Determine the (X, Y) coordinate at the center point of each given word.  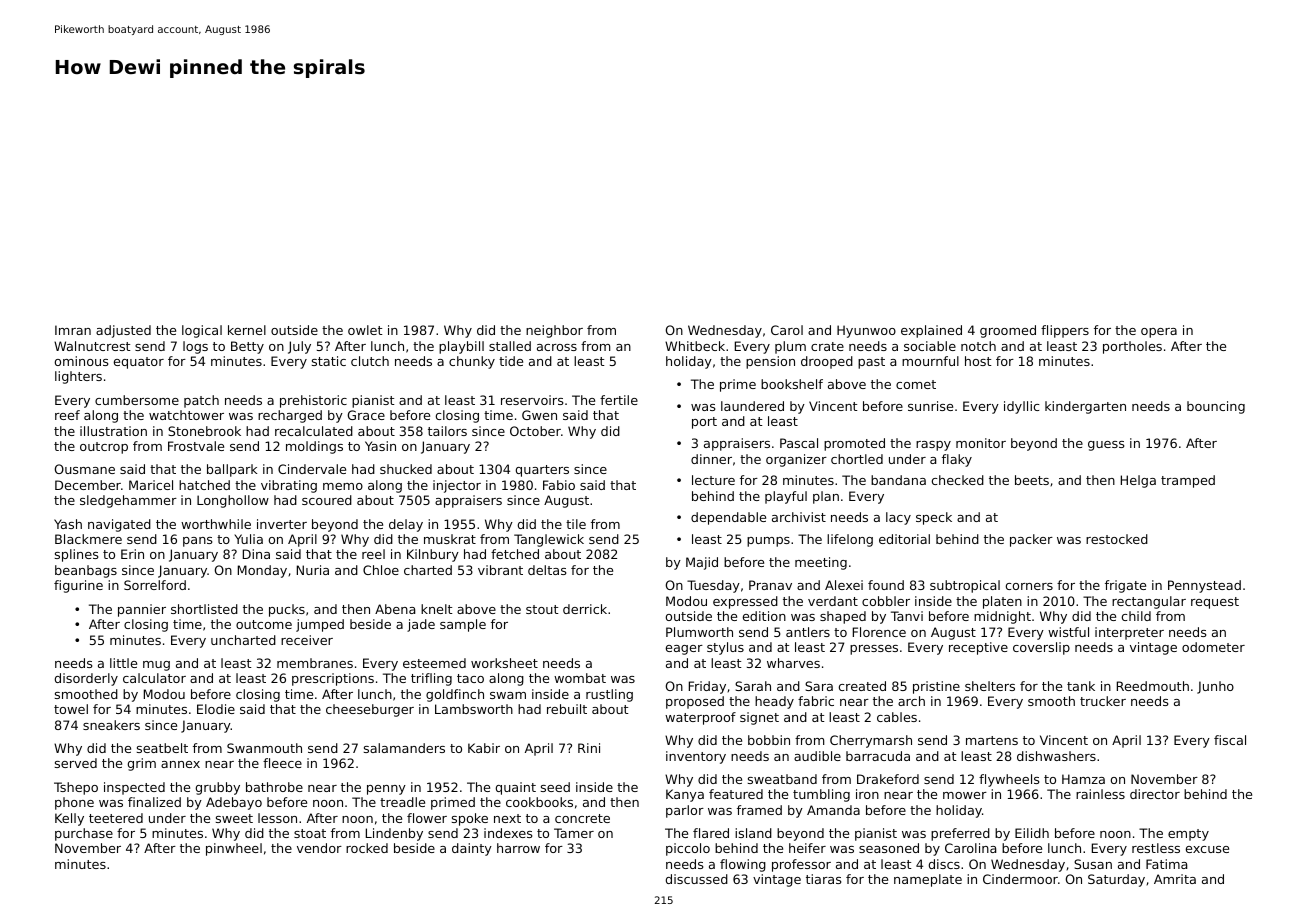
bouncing (1216, 407)
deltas (547, 570)
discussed (697, 879)
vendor (319, 848)
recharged (290, 416)
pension (770, 362)
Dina (256, 554)
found (886, 585)
